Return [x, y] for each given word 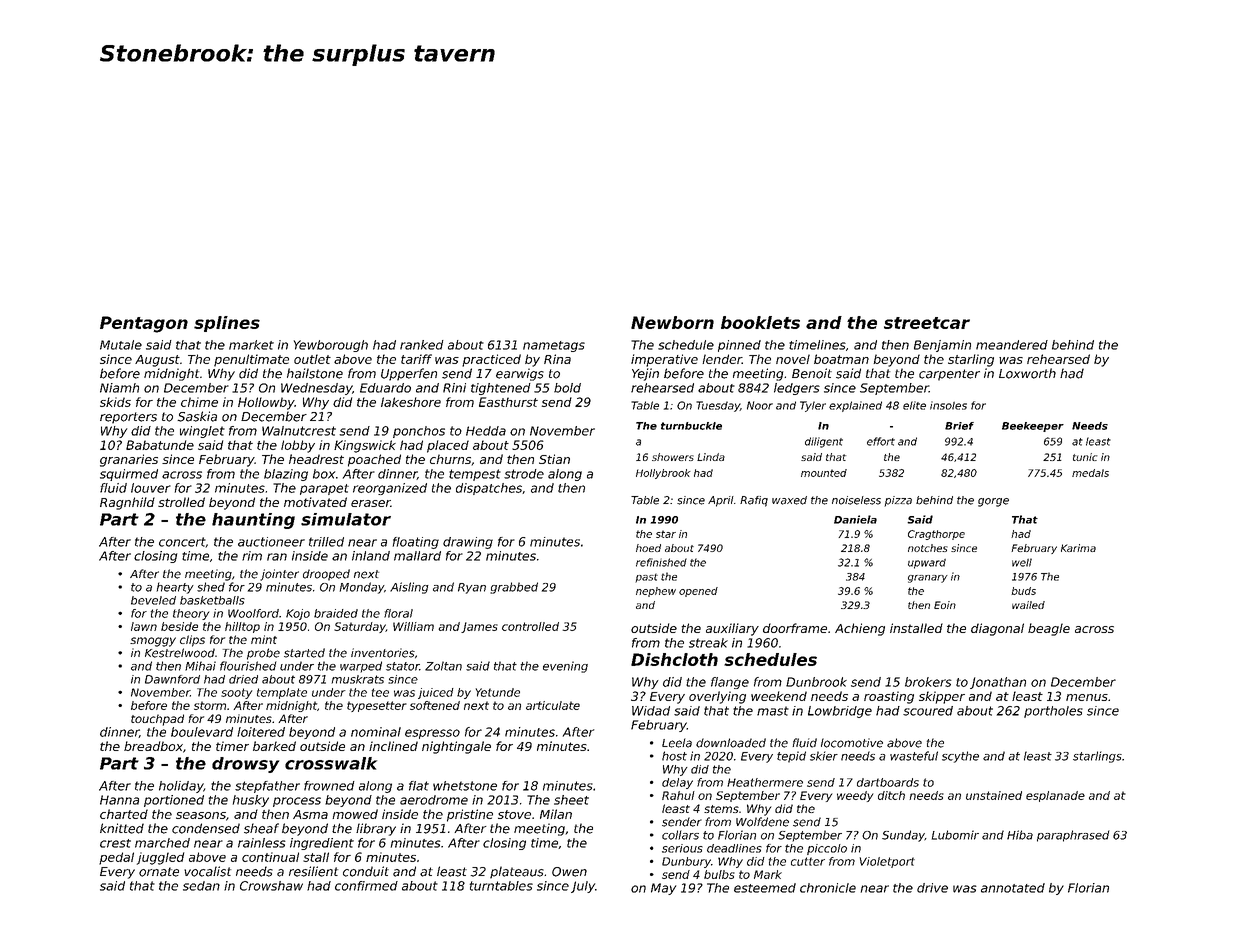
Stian [554, 459]
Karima [1078, 548]
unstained [994, 795]
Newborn [672, 322]
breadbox [153, 746]
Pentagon [144, 324]
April [721, 501]
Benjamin [942, 346]
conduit [366, 871]
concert [182, 542]
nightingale [456, 747]
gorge [993, 502]
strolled [181, 502]
